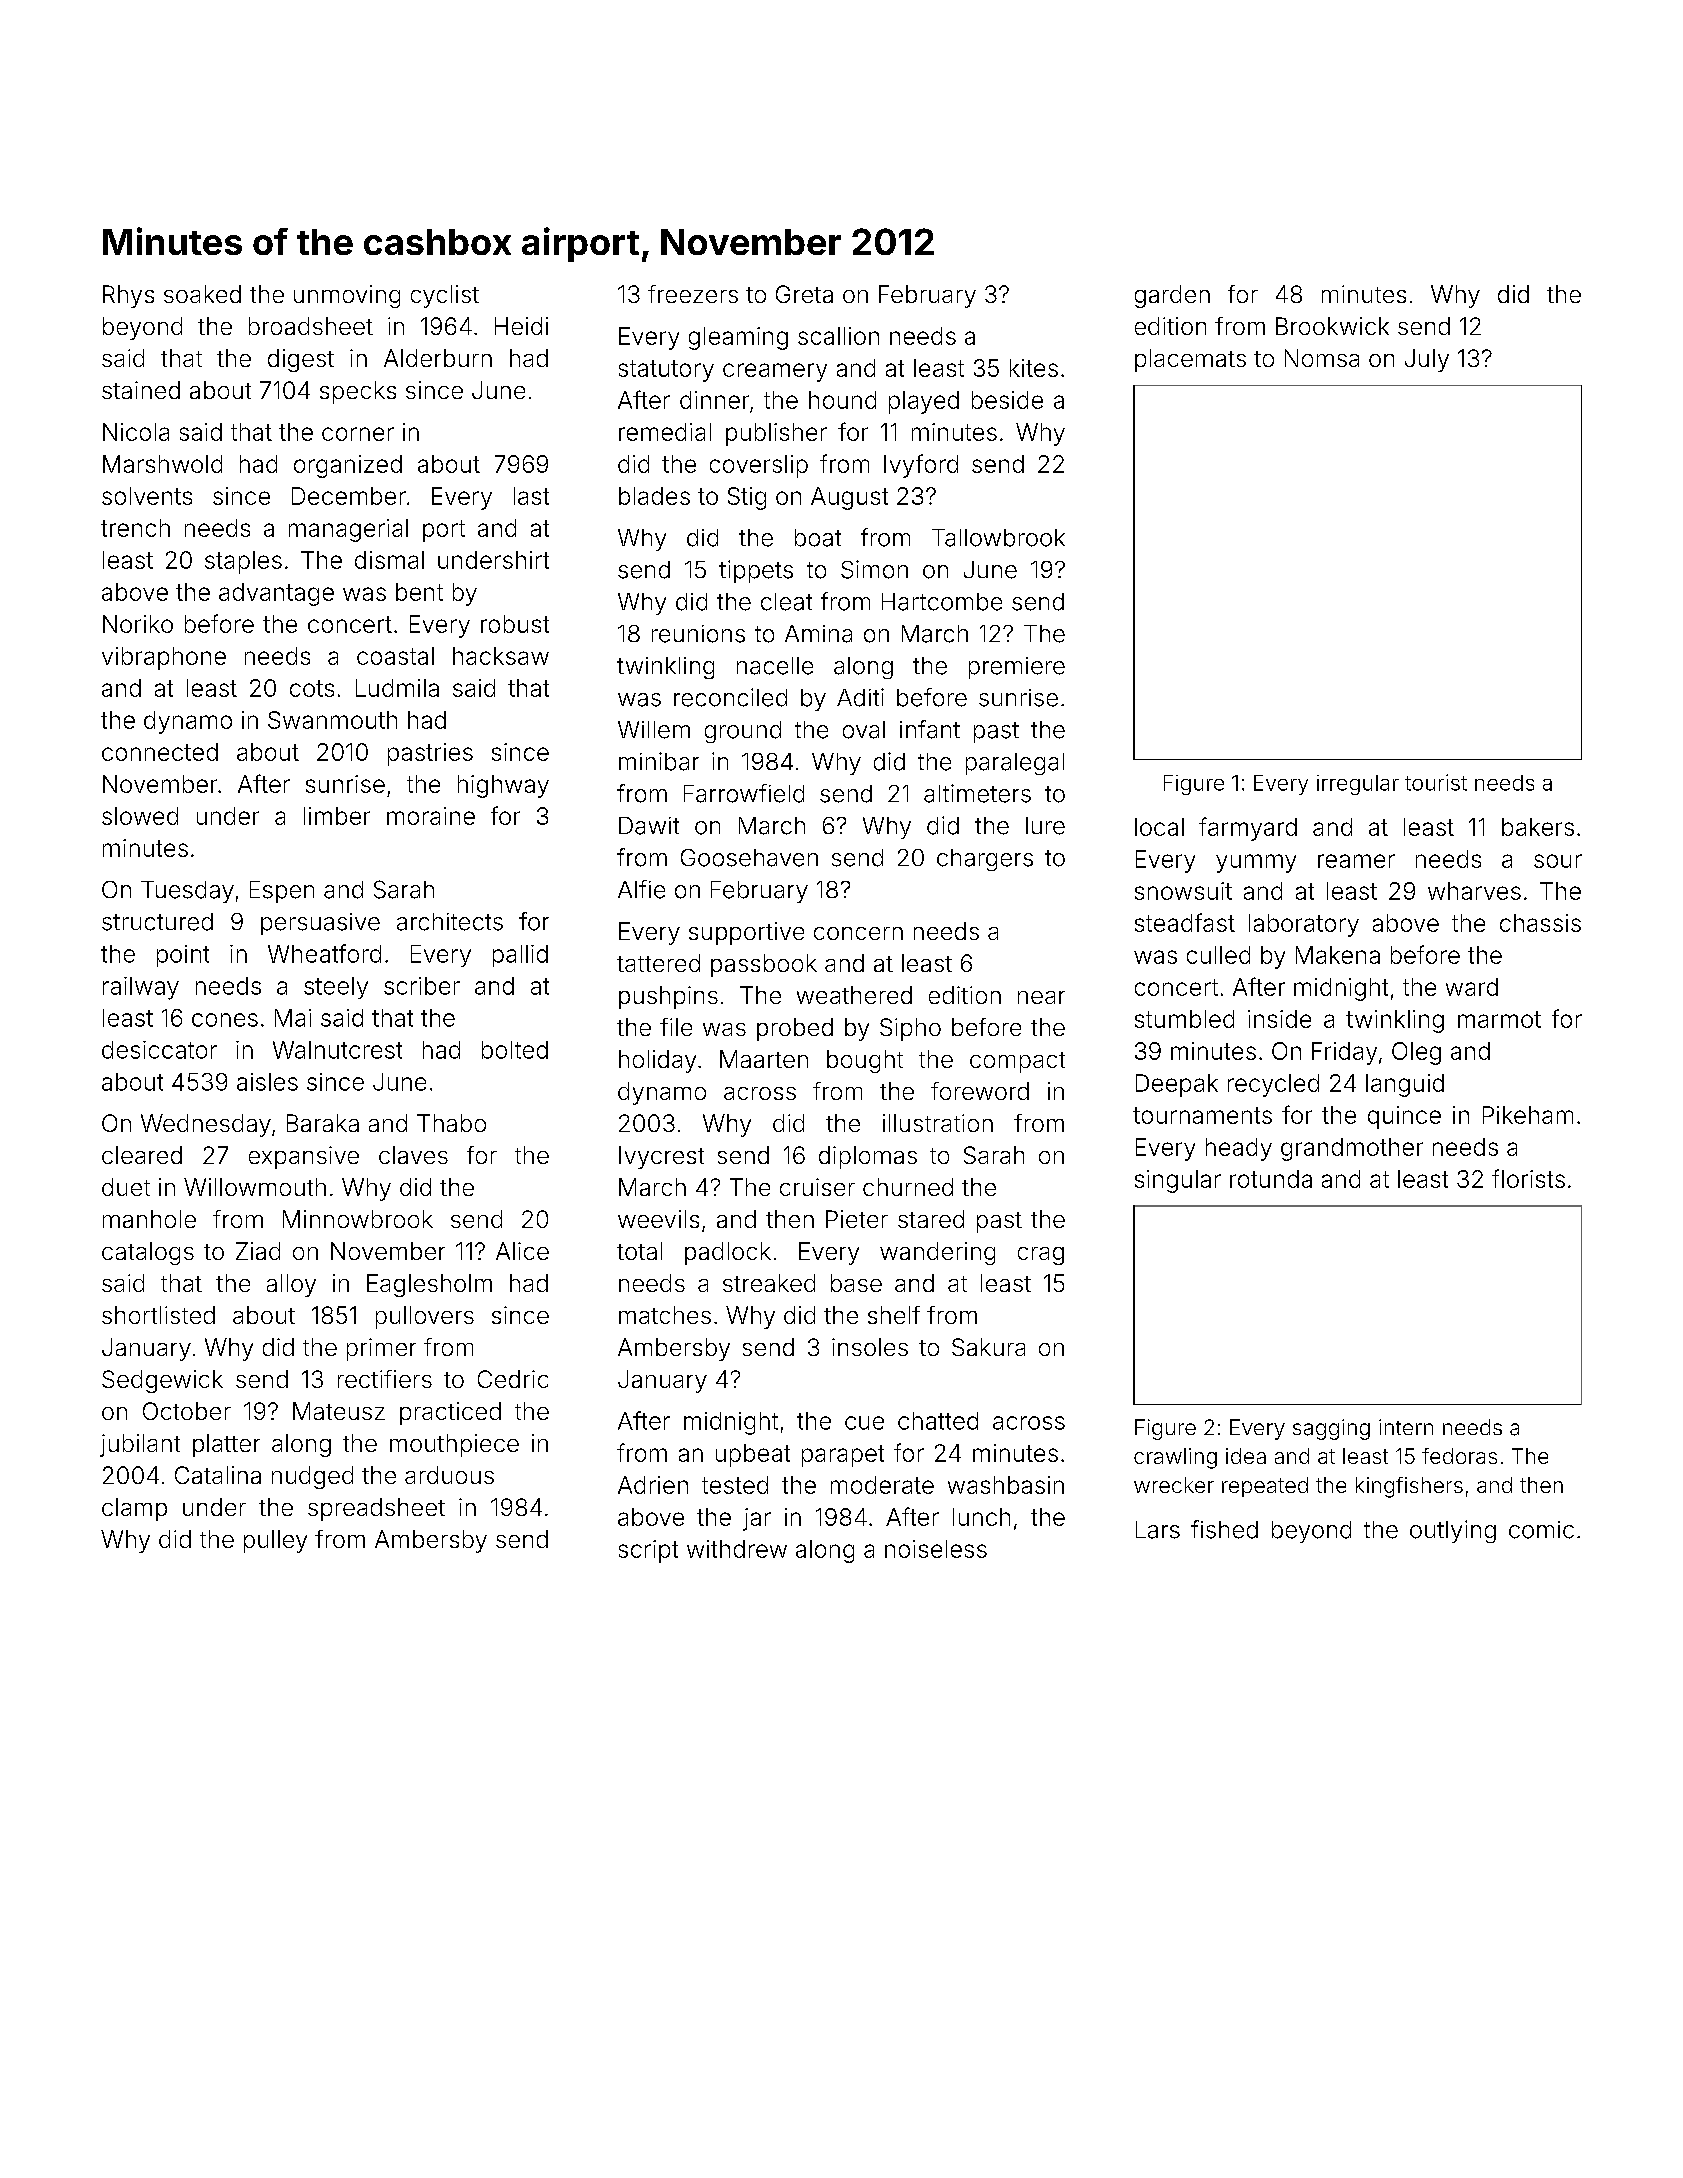  Describe the element at coordinates (381, 1349) in the screenshot. I see `primer` at that location.
